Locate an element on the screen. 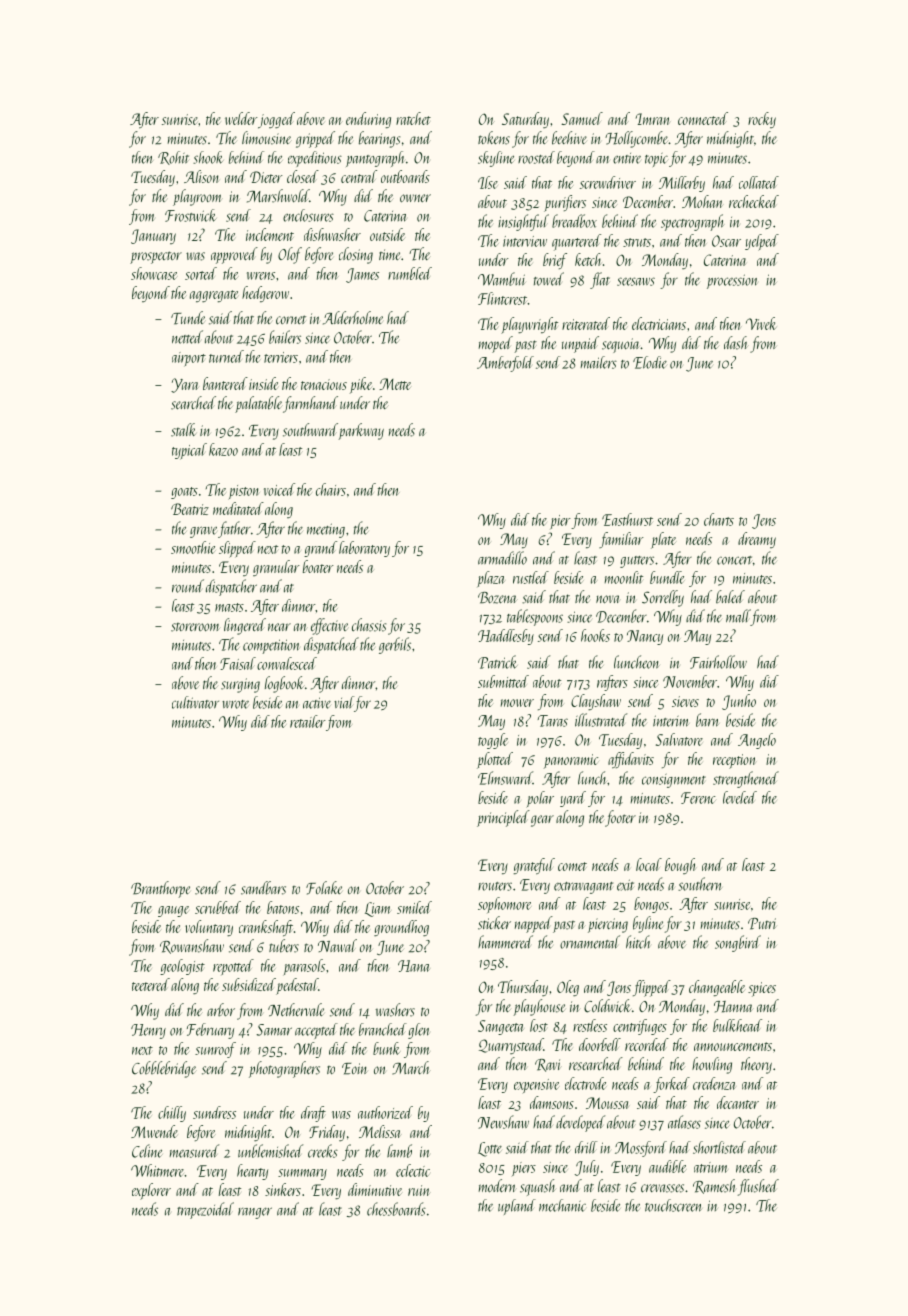 The image size is (908, 1316). Ferenc is located at coordinates (698, 798).
